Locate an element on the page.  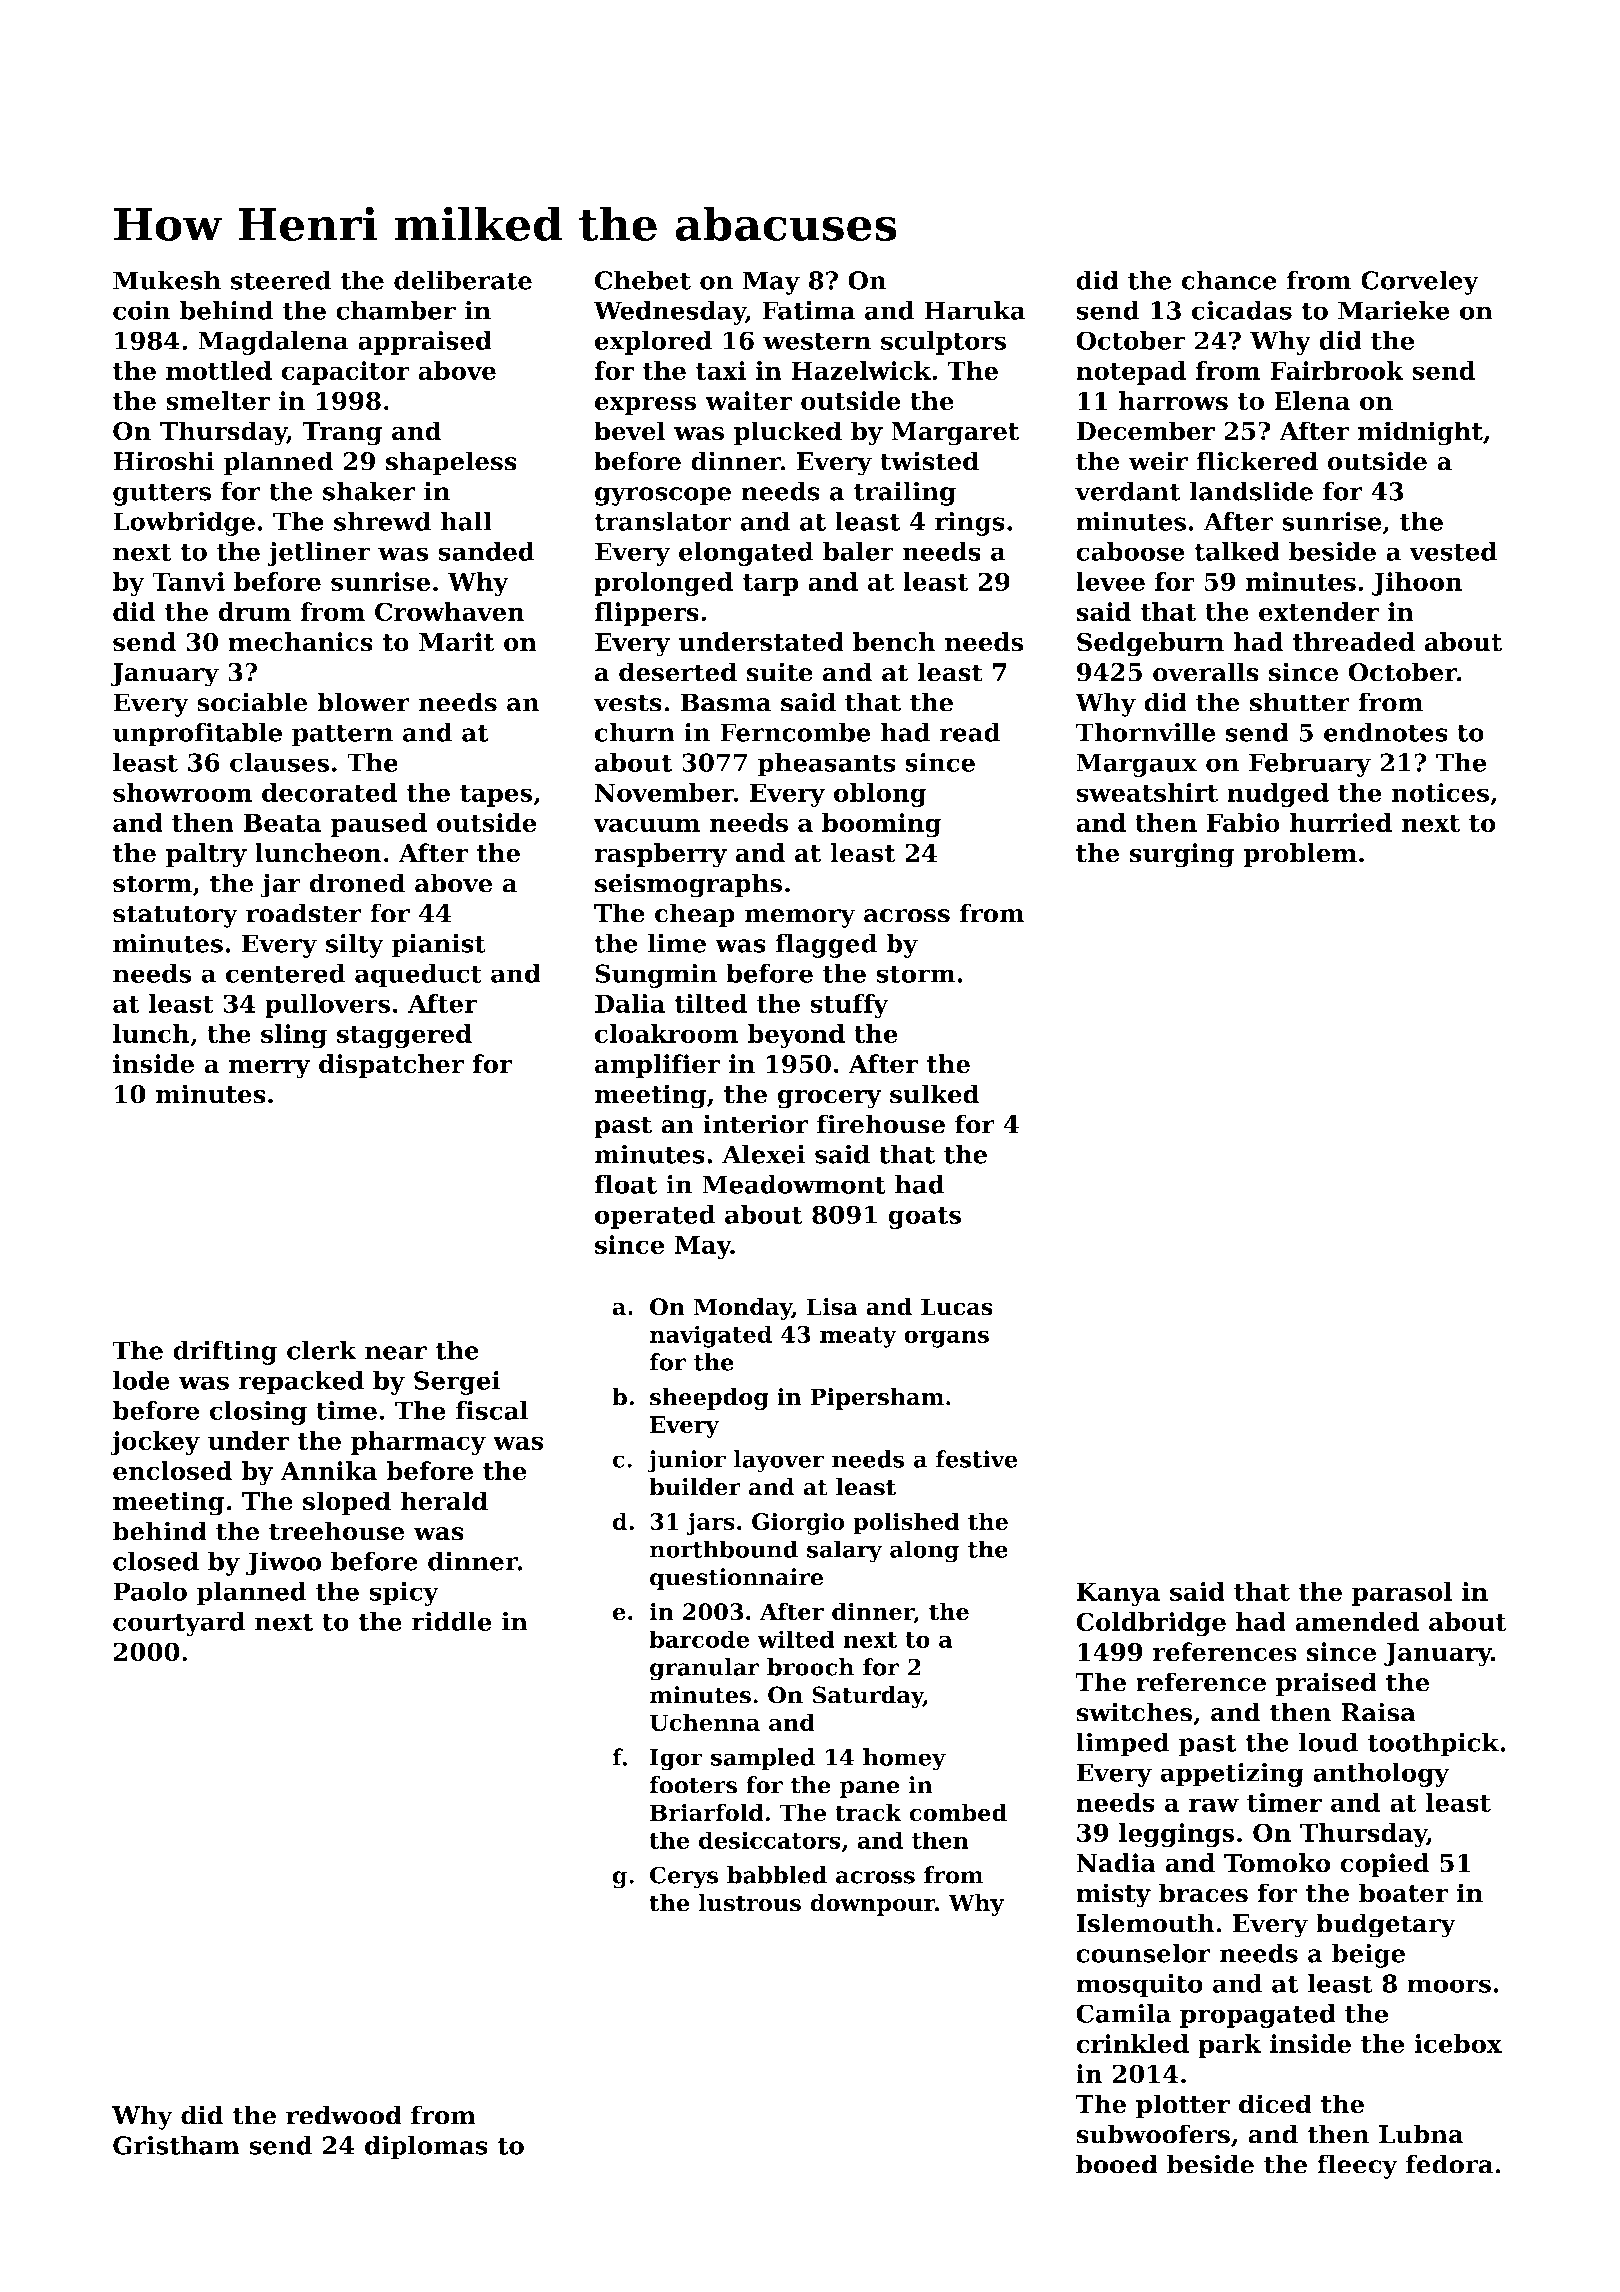
diplomas is located at coordinates (426, 2147).
